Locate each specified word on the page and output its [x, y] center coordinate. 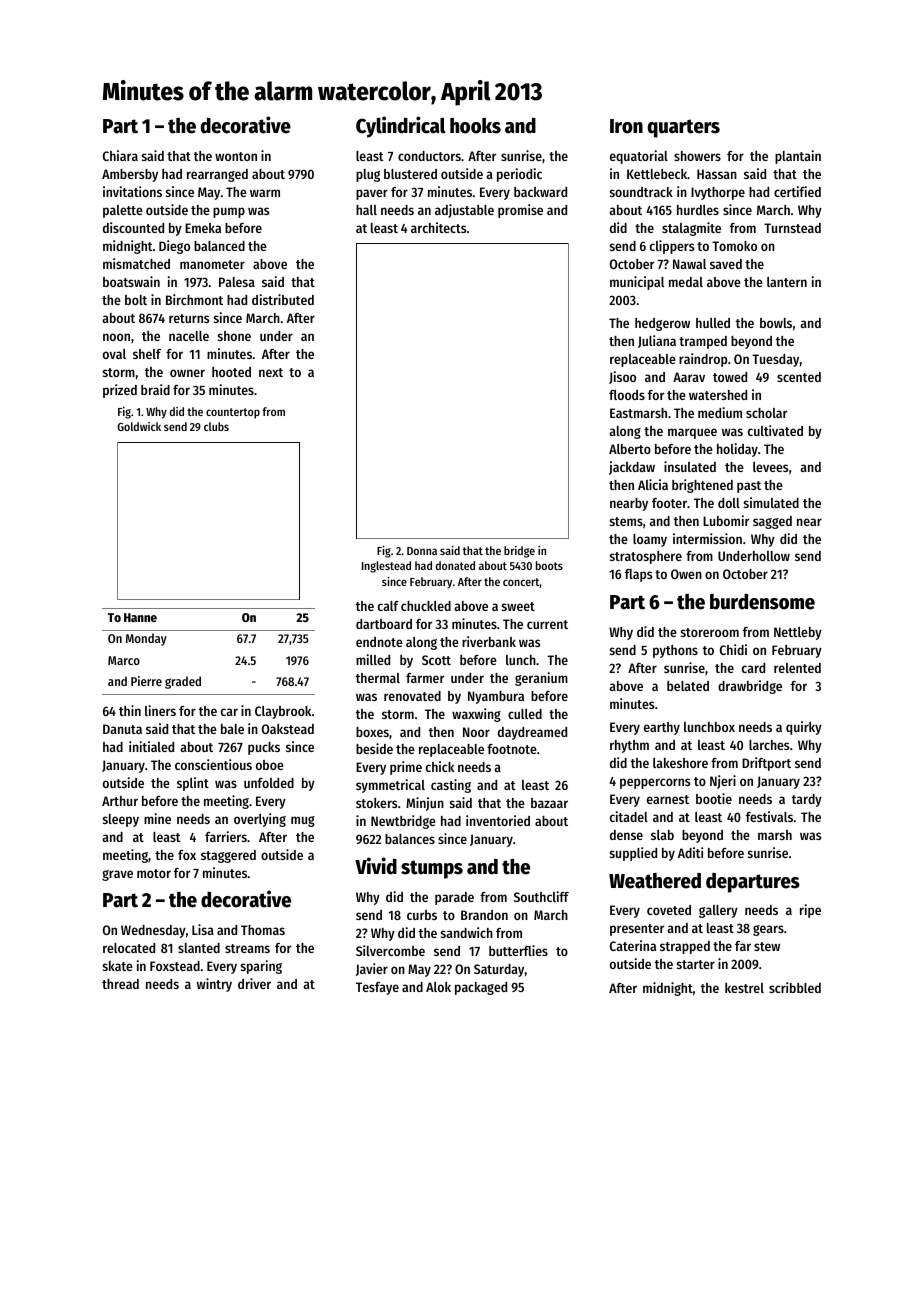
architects [438, 227]
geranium [541, 679]
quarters [684, 128]
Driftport [766, 764]
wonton [236, 156]
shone [234, 336]
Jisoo [622, 377]
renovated [412, 696]
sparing [261, 967]
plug [368, 175]
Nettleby [798, 633]
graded [183, 682]
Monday [146, 639]
